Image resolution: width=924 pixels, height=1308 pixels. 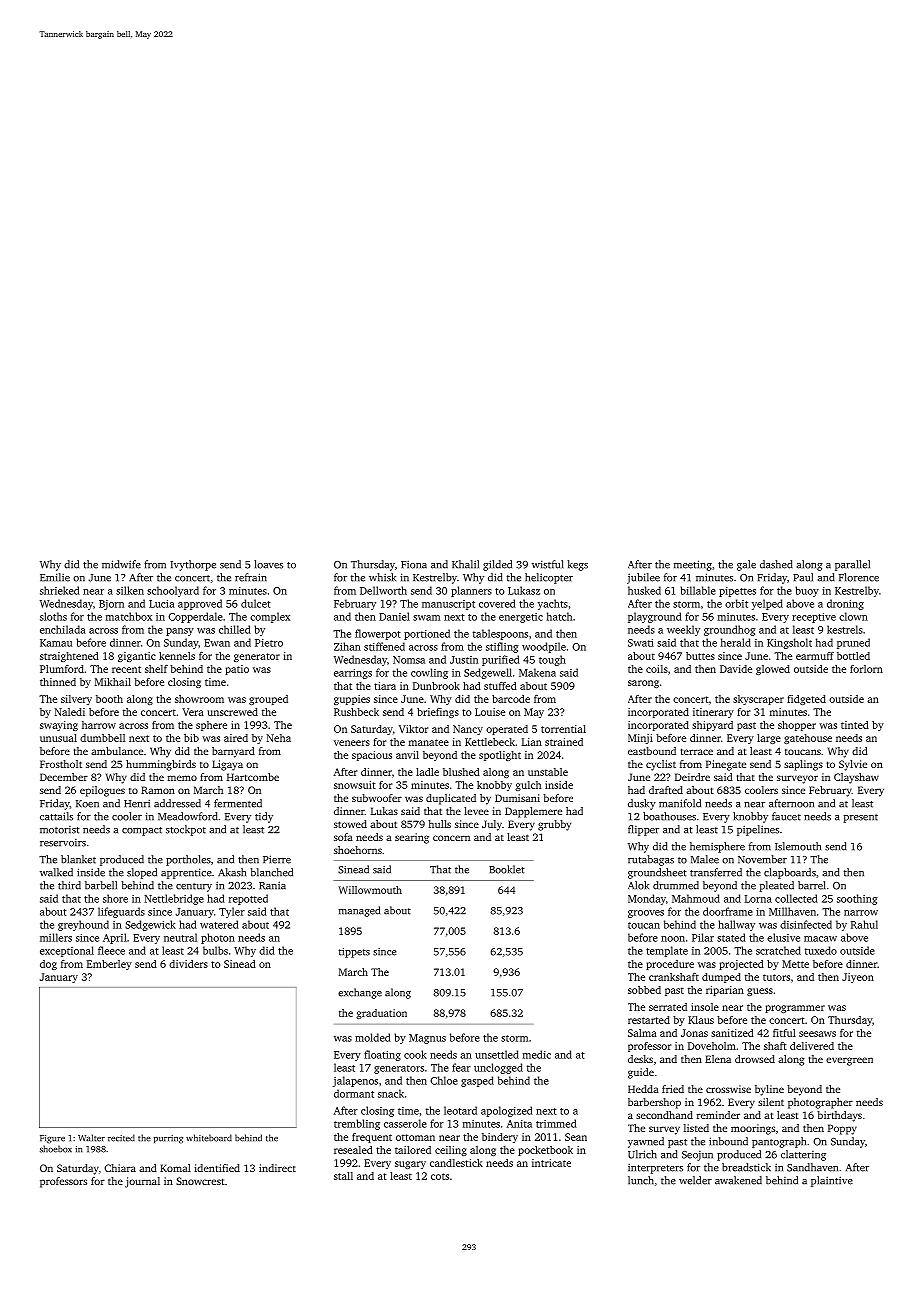 What do you see at coordinates (554, 825) in the screenshot?
I see `grubby` at bounding box center [554, 825].
